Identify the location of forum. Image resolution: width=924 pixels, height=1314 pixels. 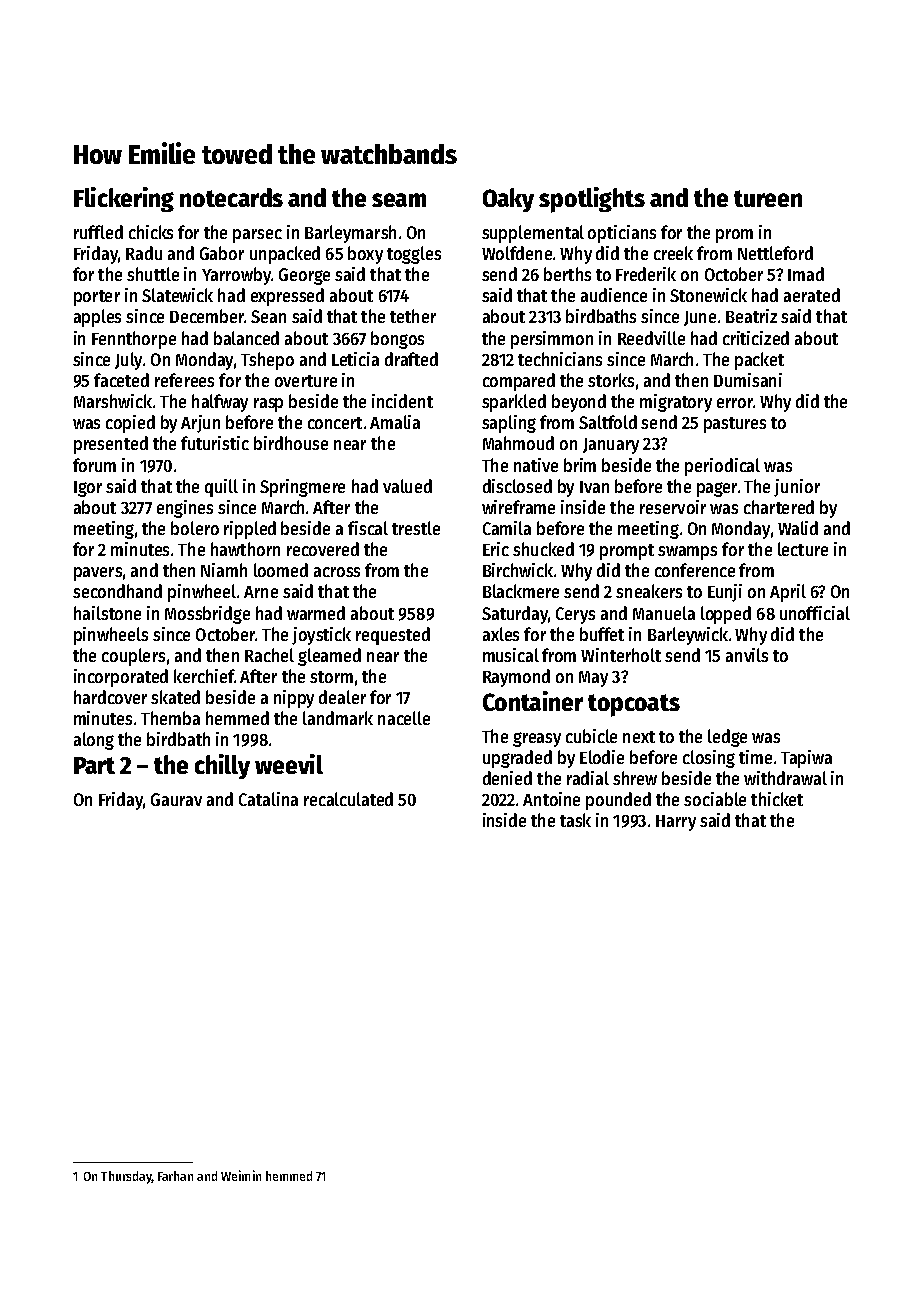
(94, 465).
